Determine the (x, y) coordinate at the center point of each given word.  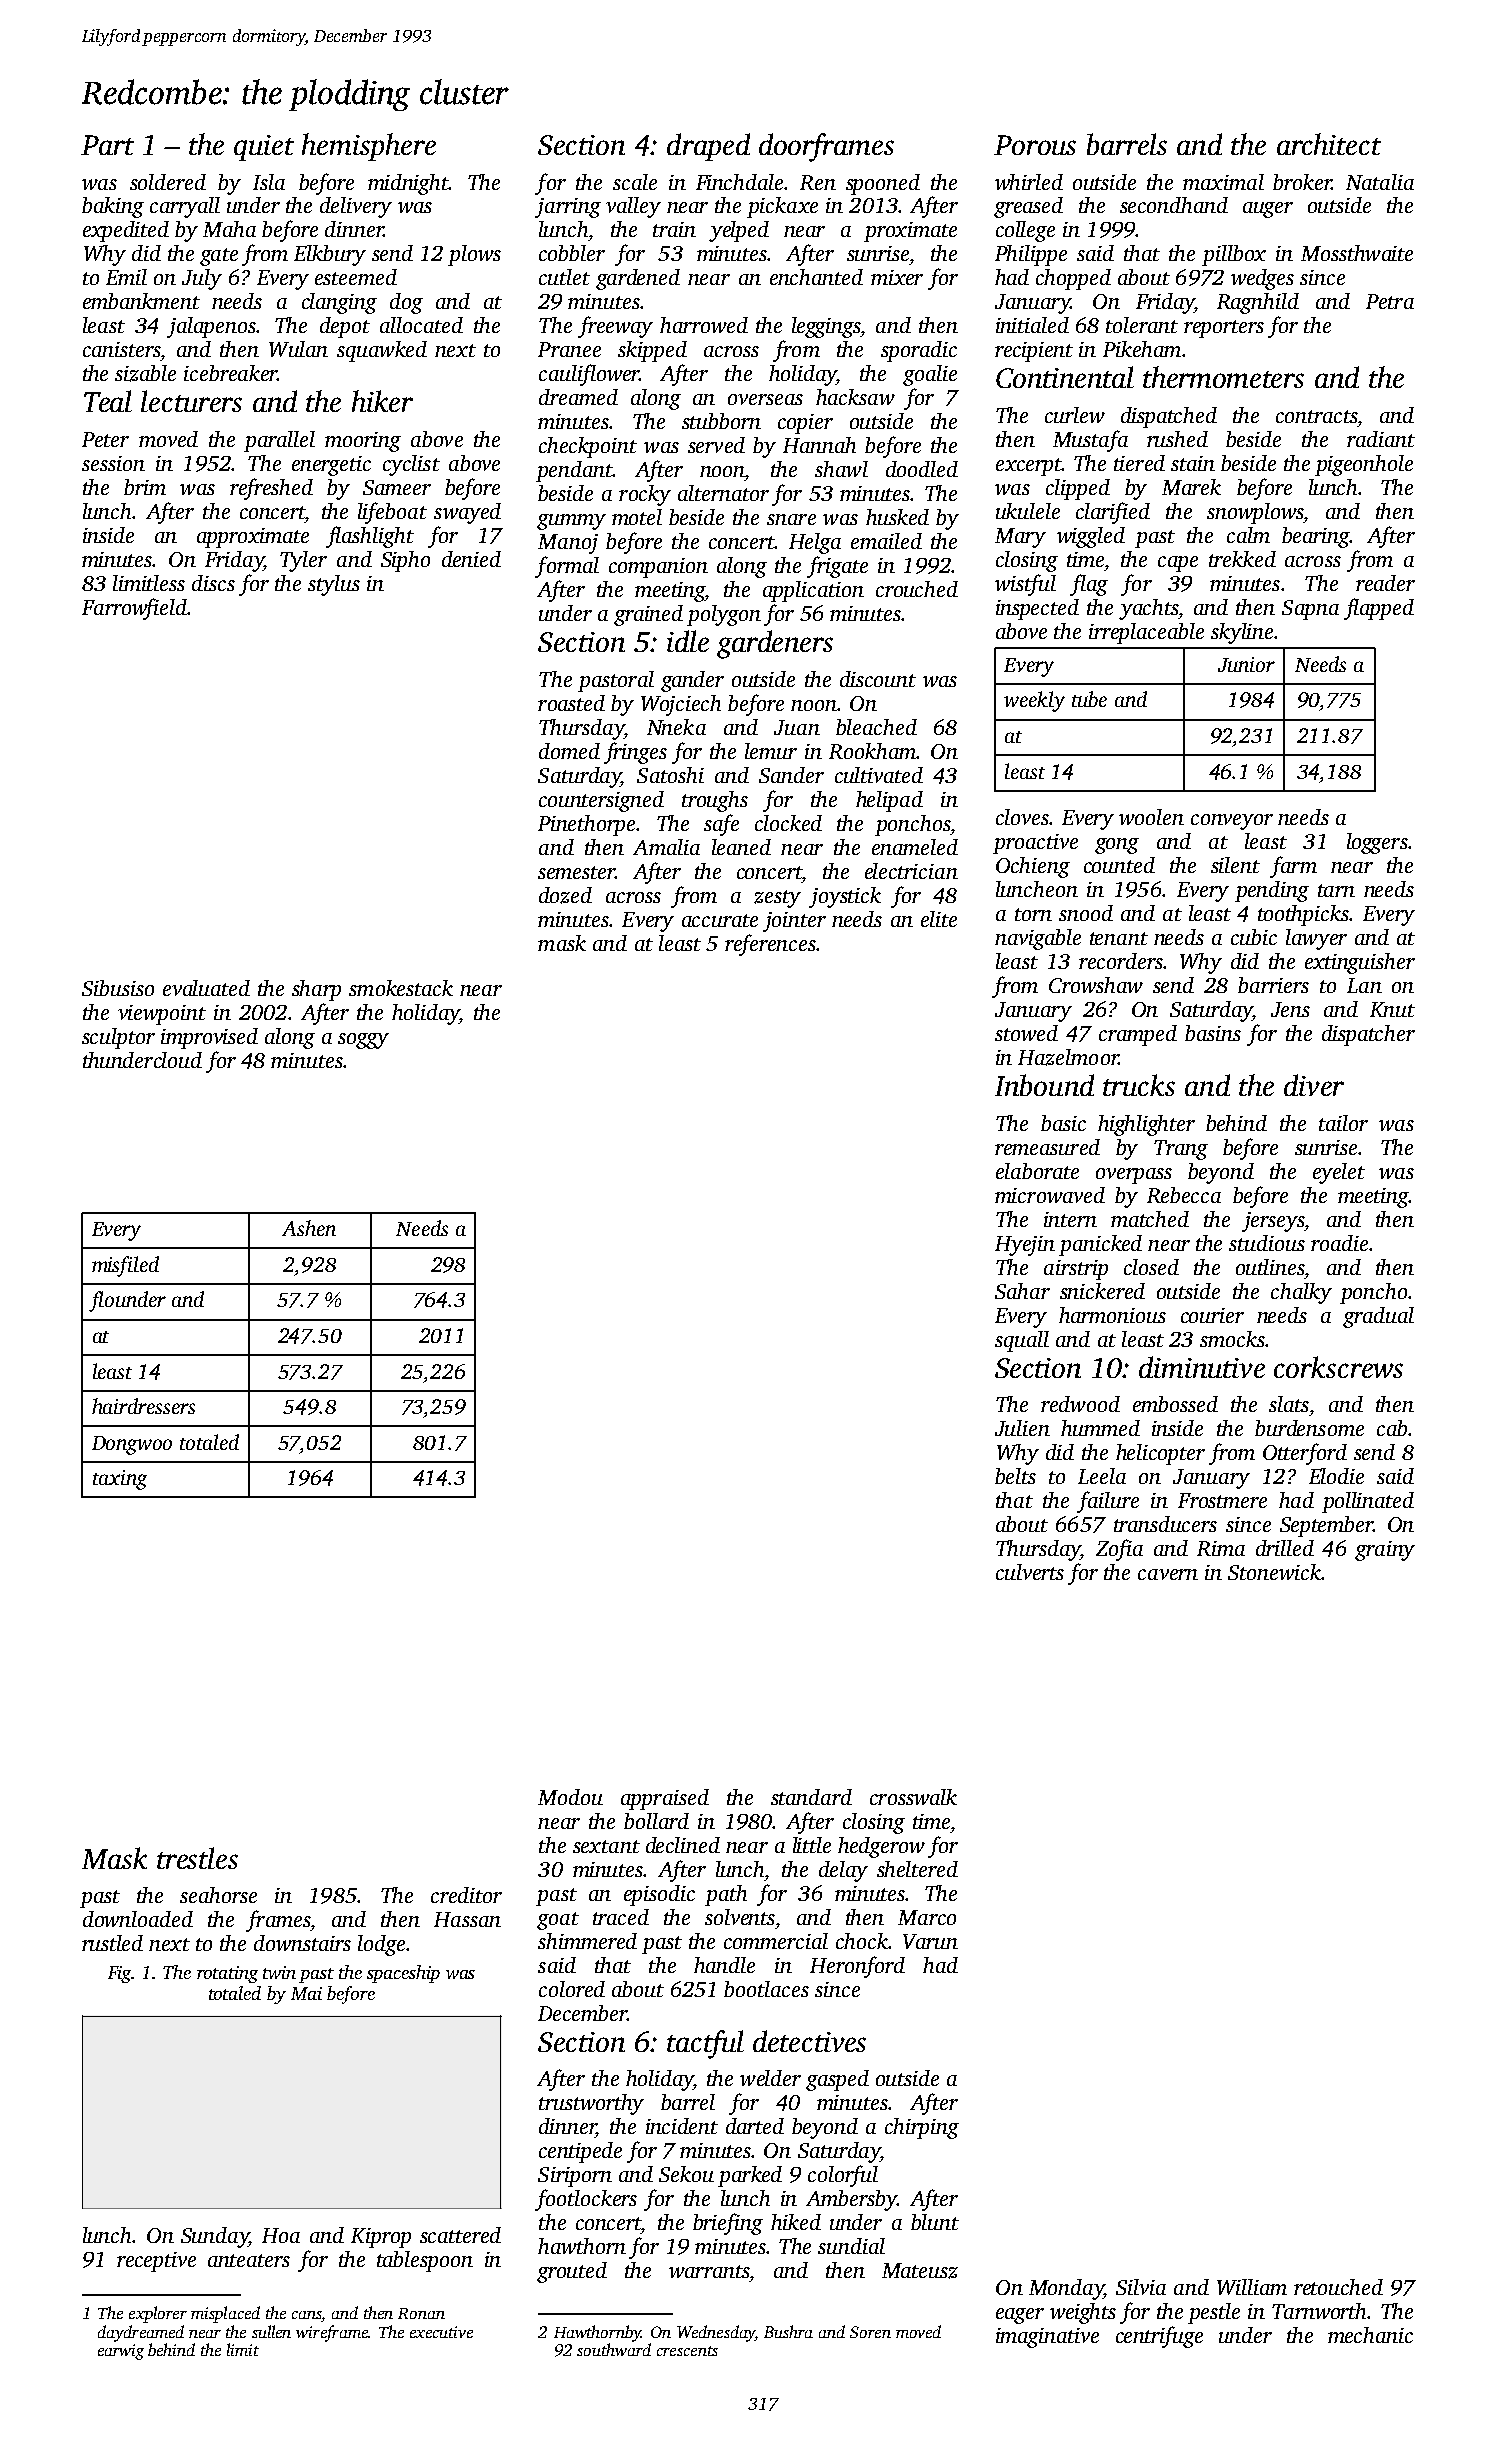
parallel (279, 441)
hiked (796, 2222)
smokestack (401, 988)
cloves (1022, 817)
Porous (1035, 145)
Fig (119, 1974)
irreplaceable (1146, 633)
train (674, 229)
